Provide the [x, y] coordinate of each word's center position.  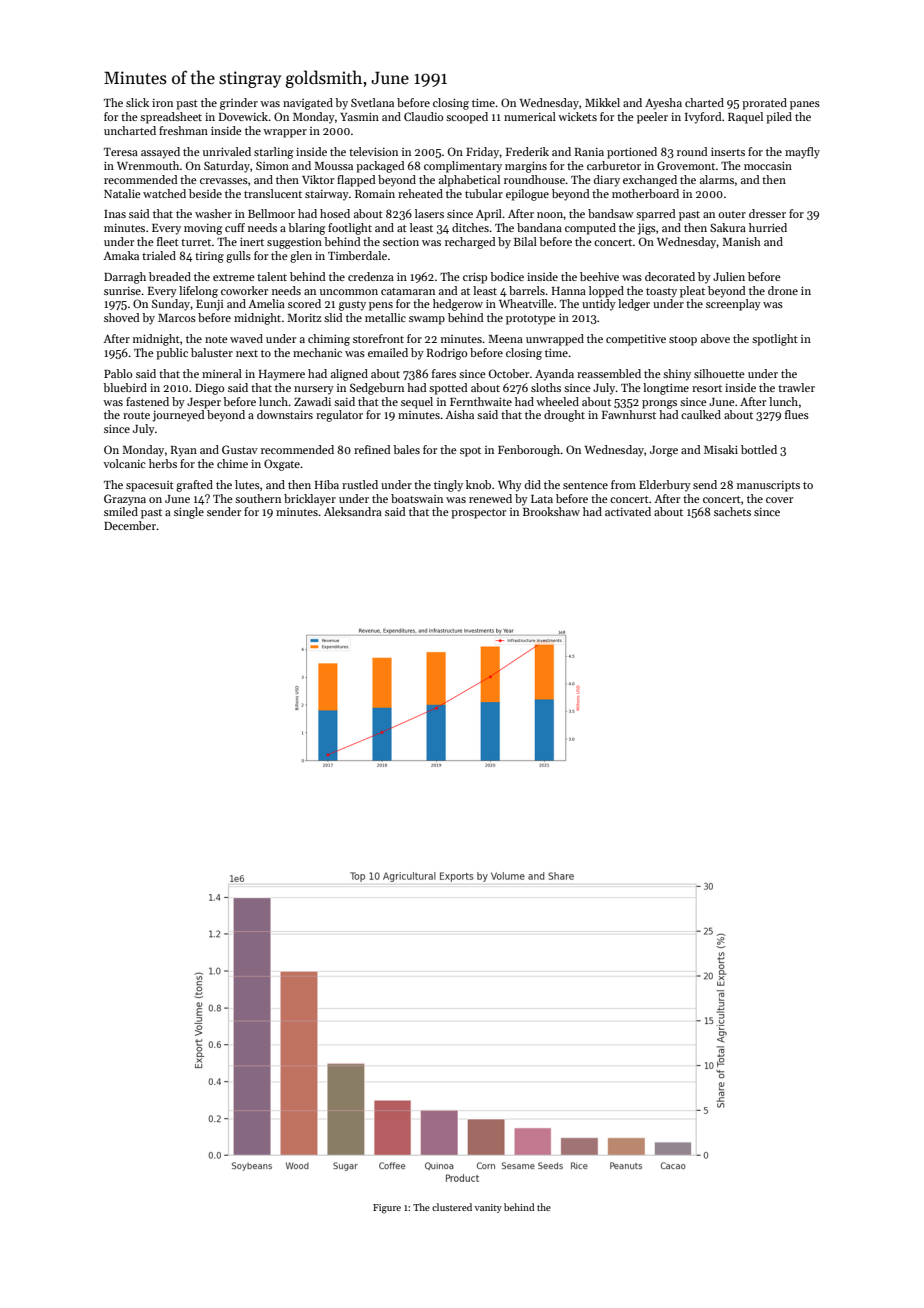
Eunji [210, 305]
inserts [728, 151]
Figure [387, 1209]
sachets [732, 511]
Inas [115, 214]
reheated [420, 193]
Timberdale [357, 255]
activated [628, 511]
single [189, 513]
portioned [632, 153]
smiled [121, 511]
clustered [452, 1207]
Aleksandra [353, 511]
